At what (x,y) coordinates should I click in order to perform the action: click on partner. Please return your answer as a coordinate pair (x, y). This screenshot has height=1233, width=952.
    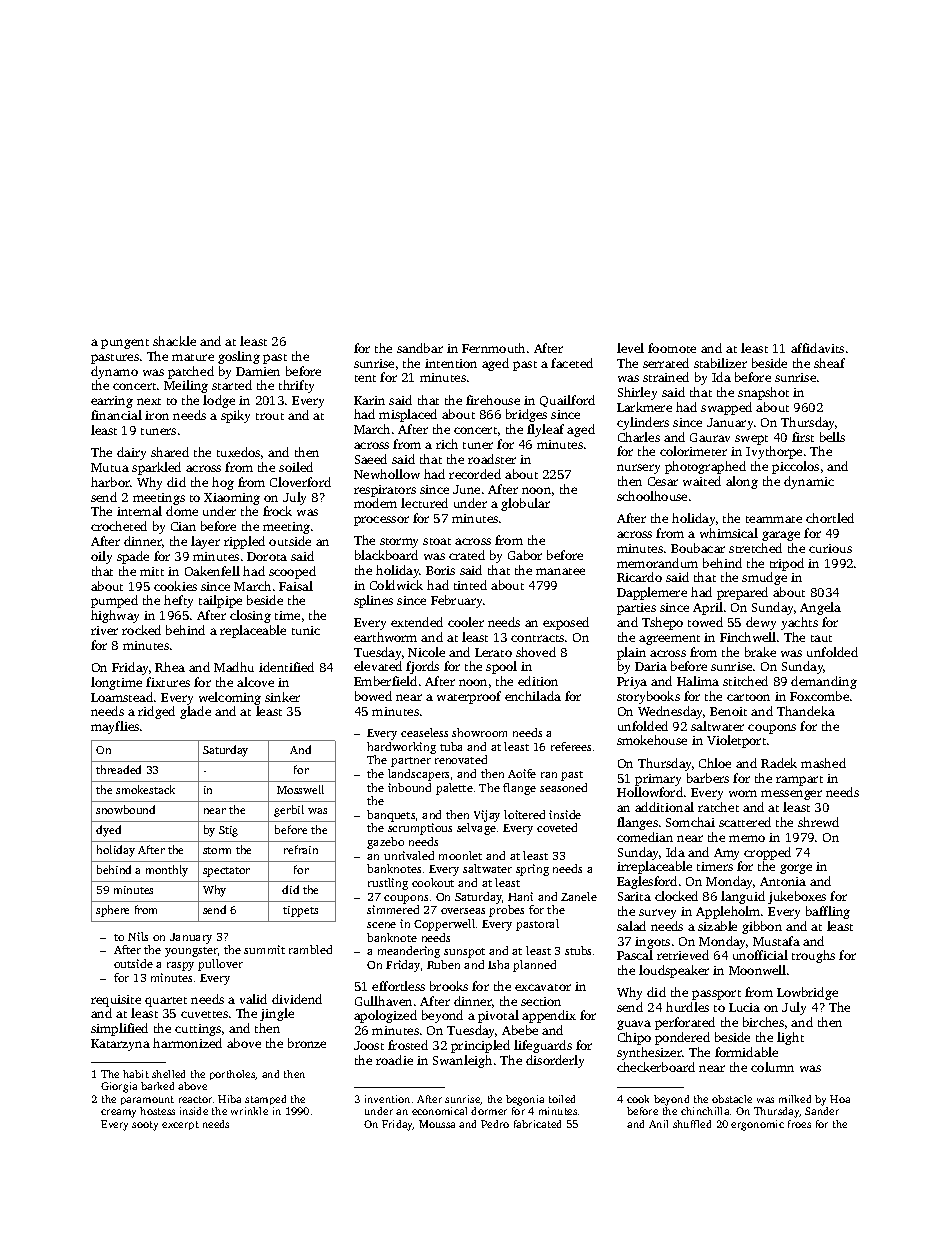
    Looking at the image, I should click on (411, 762).
